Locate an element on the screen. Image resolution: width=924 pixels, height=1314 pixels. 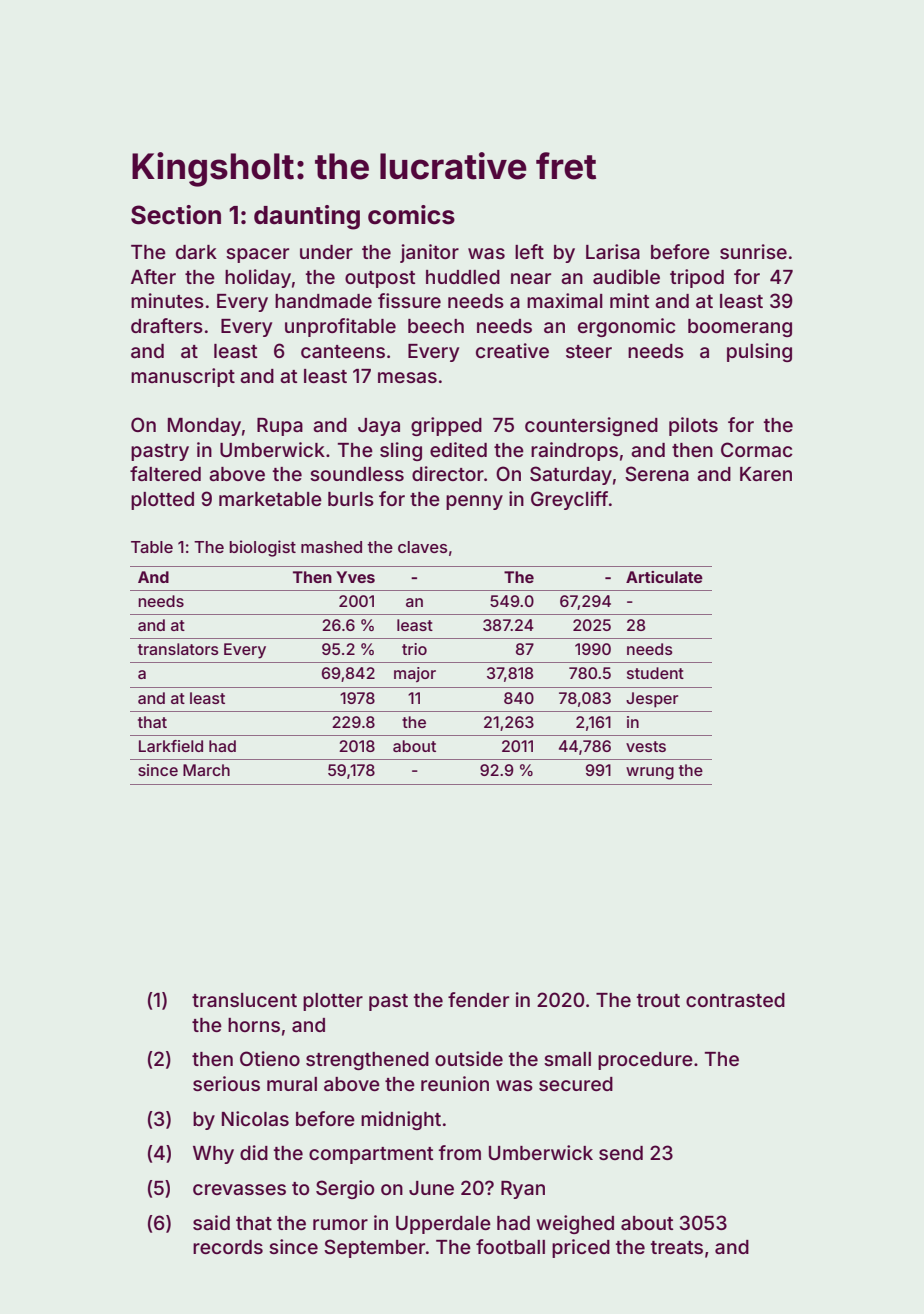
translucent is located at coordinates (244, 1000).
